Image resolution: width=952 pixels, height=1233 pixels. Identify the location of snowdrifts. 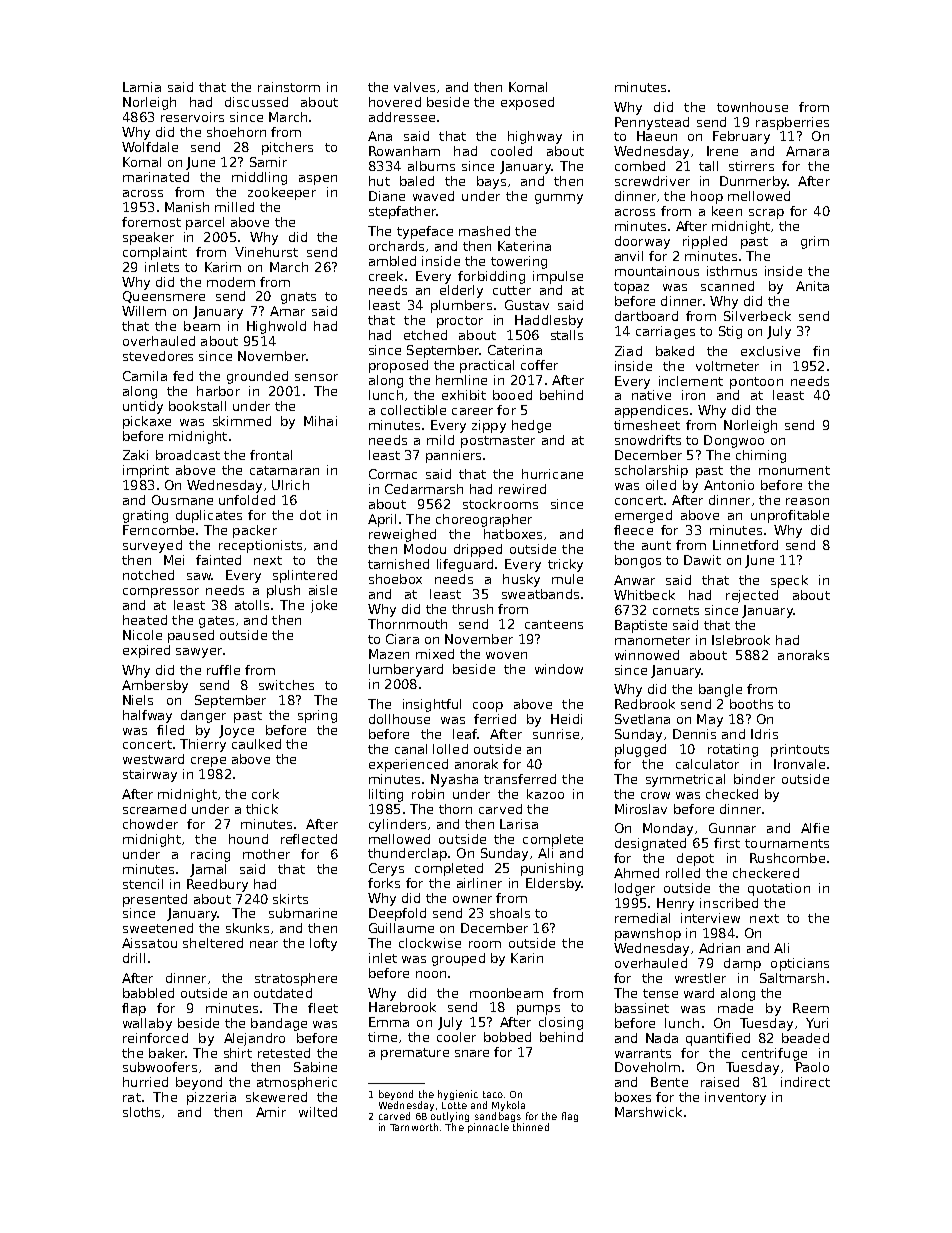
(648, 440).
